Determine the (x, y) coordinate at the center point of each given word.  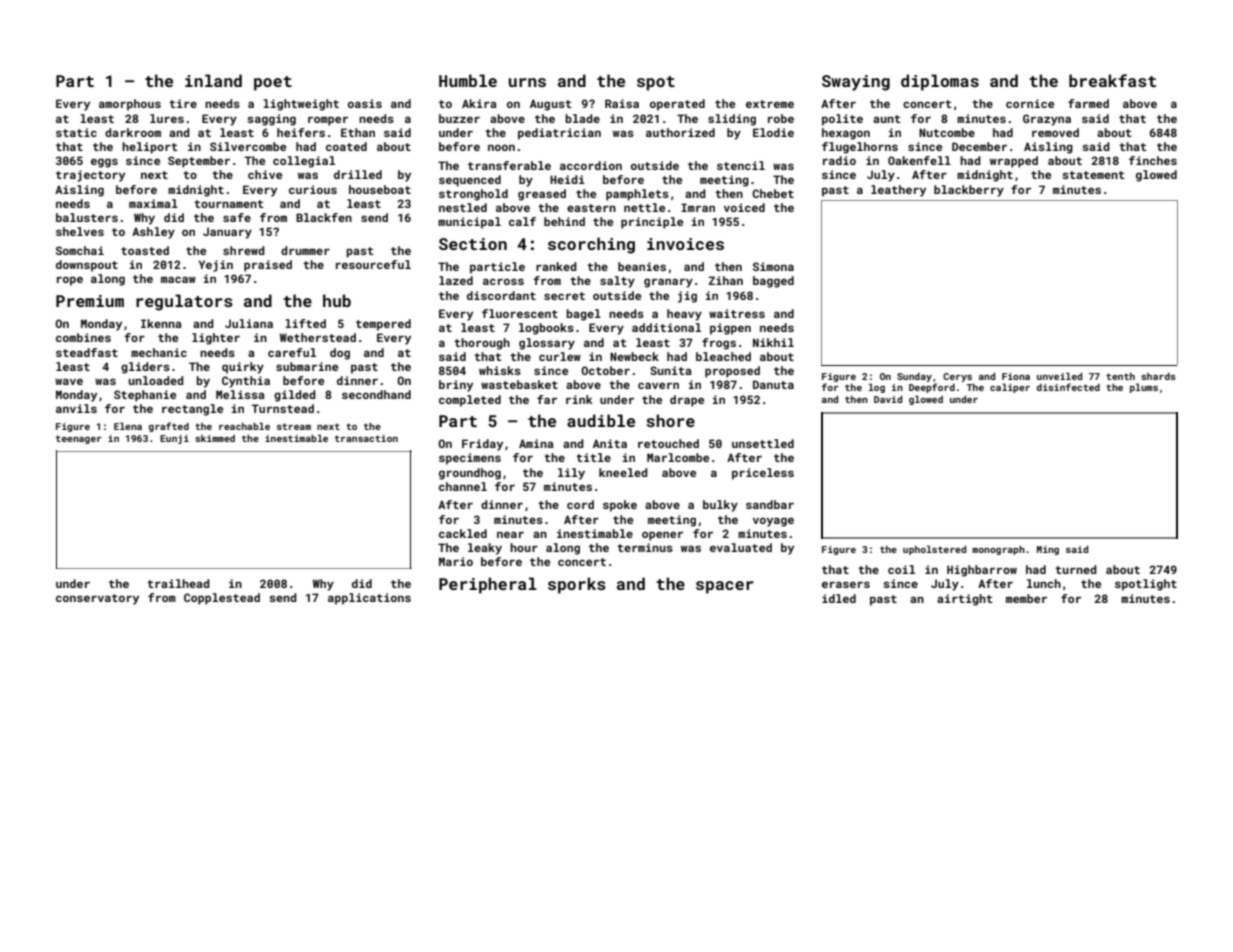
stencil (741, 165)
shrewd (244, 250)
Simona (773, 266)
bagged (773, 282)
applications (369, 599)
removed (1055, 132)
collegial (304, 162)
